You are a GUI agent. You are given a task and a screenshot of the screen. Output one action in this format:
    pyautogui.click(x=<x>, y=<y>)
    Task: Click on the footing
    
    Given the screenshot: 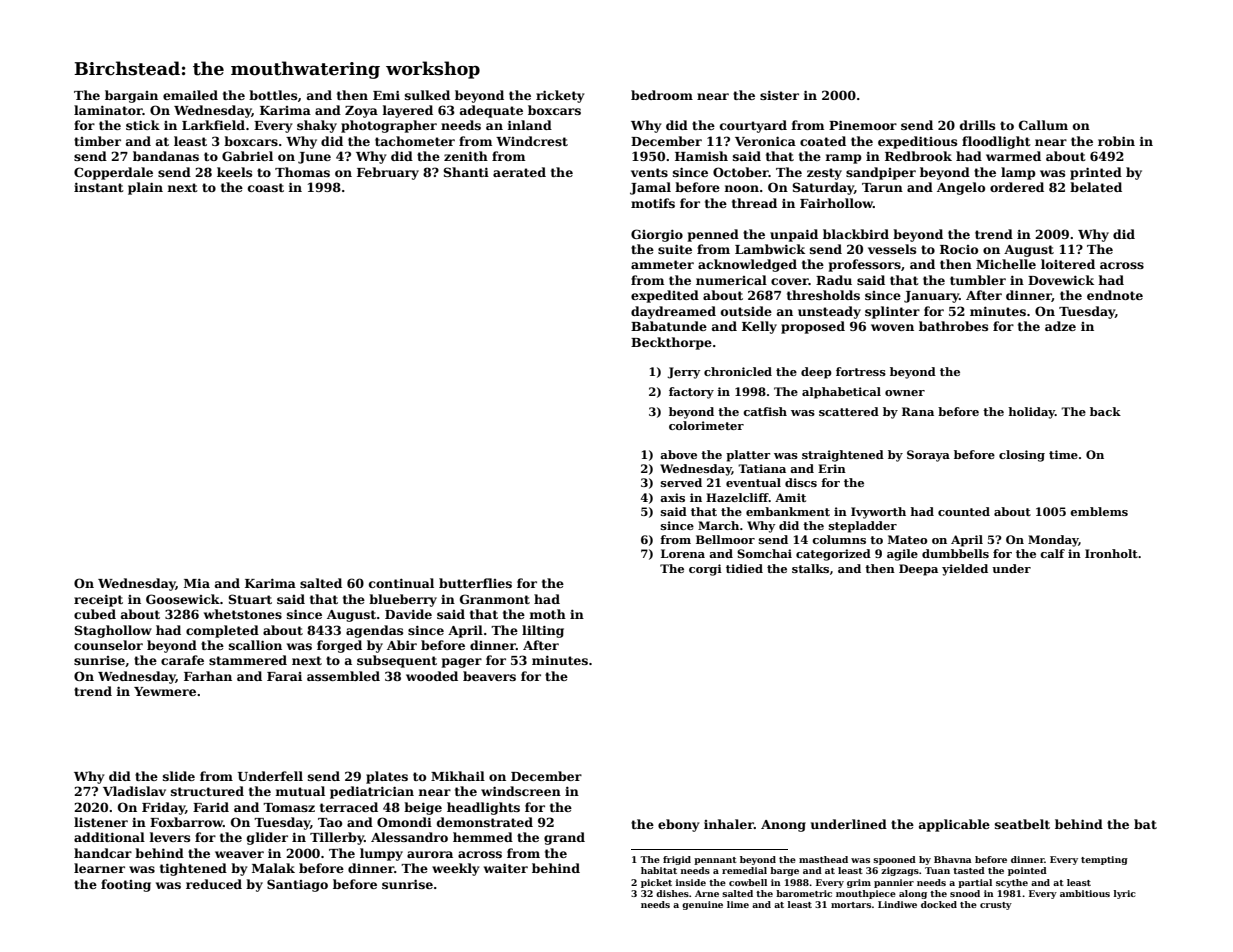 What is the action you would take?
    pyautogui.click(x=126, y=885)
